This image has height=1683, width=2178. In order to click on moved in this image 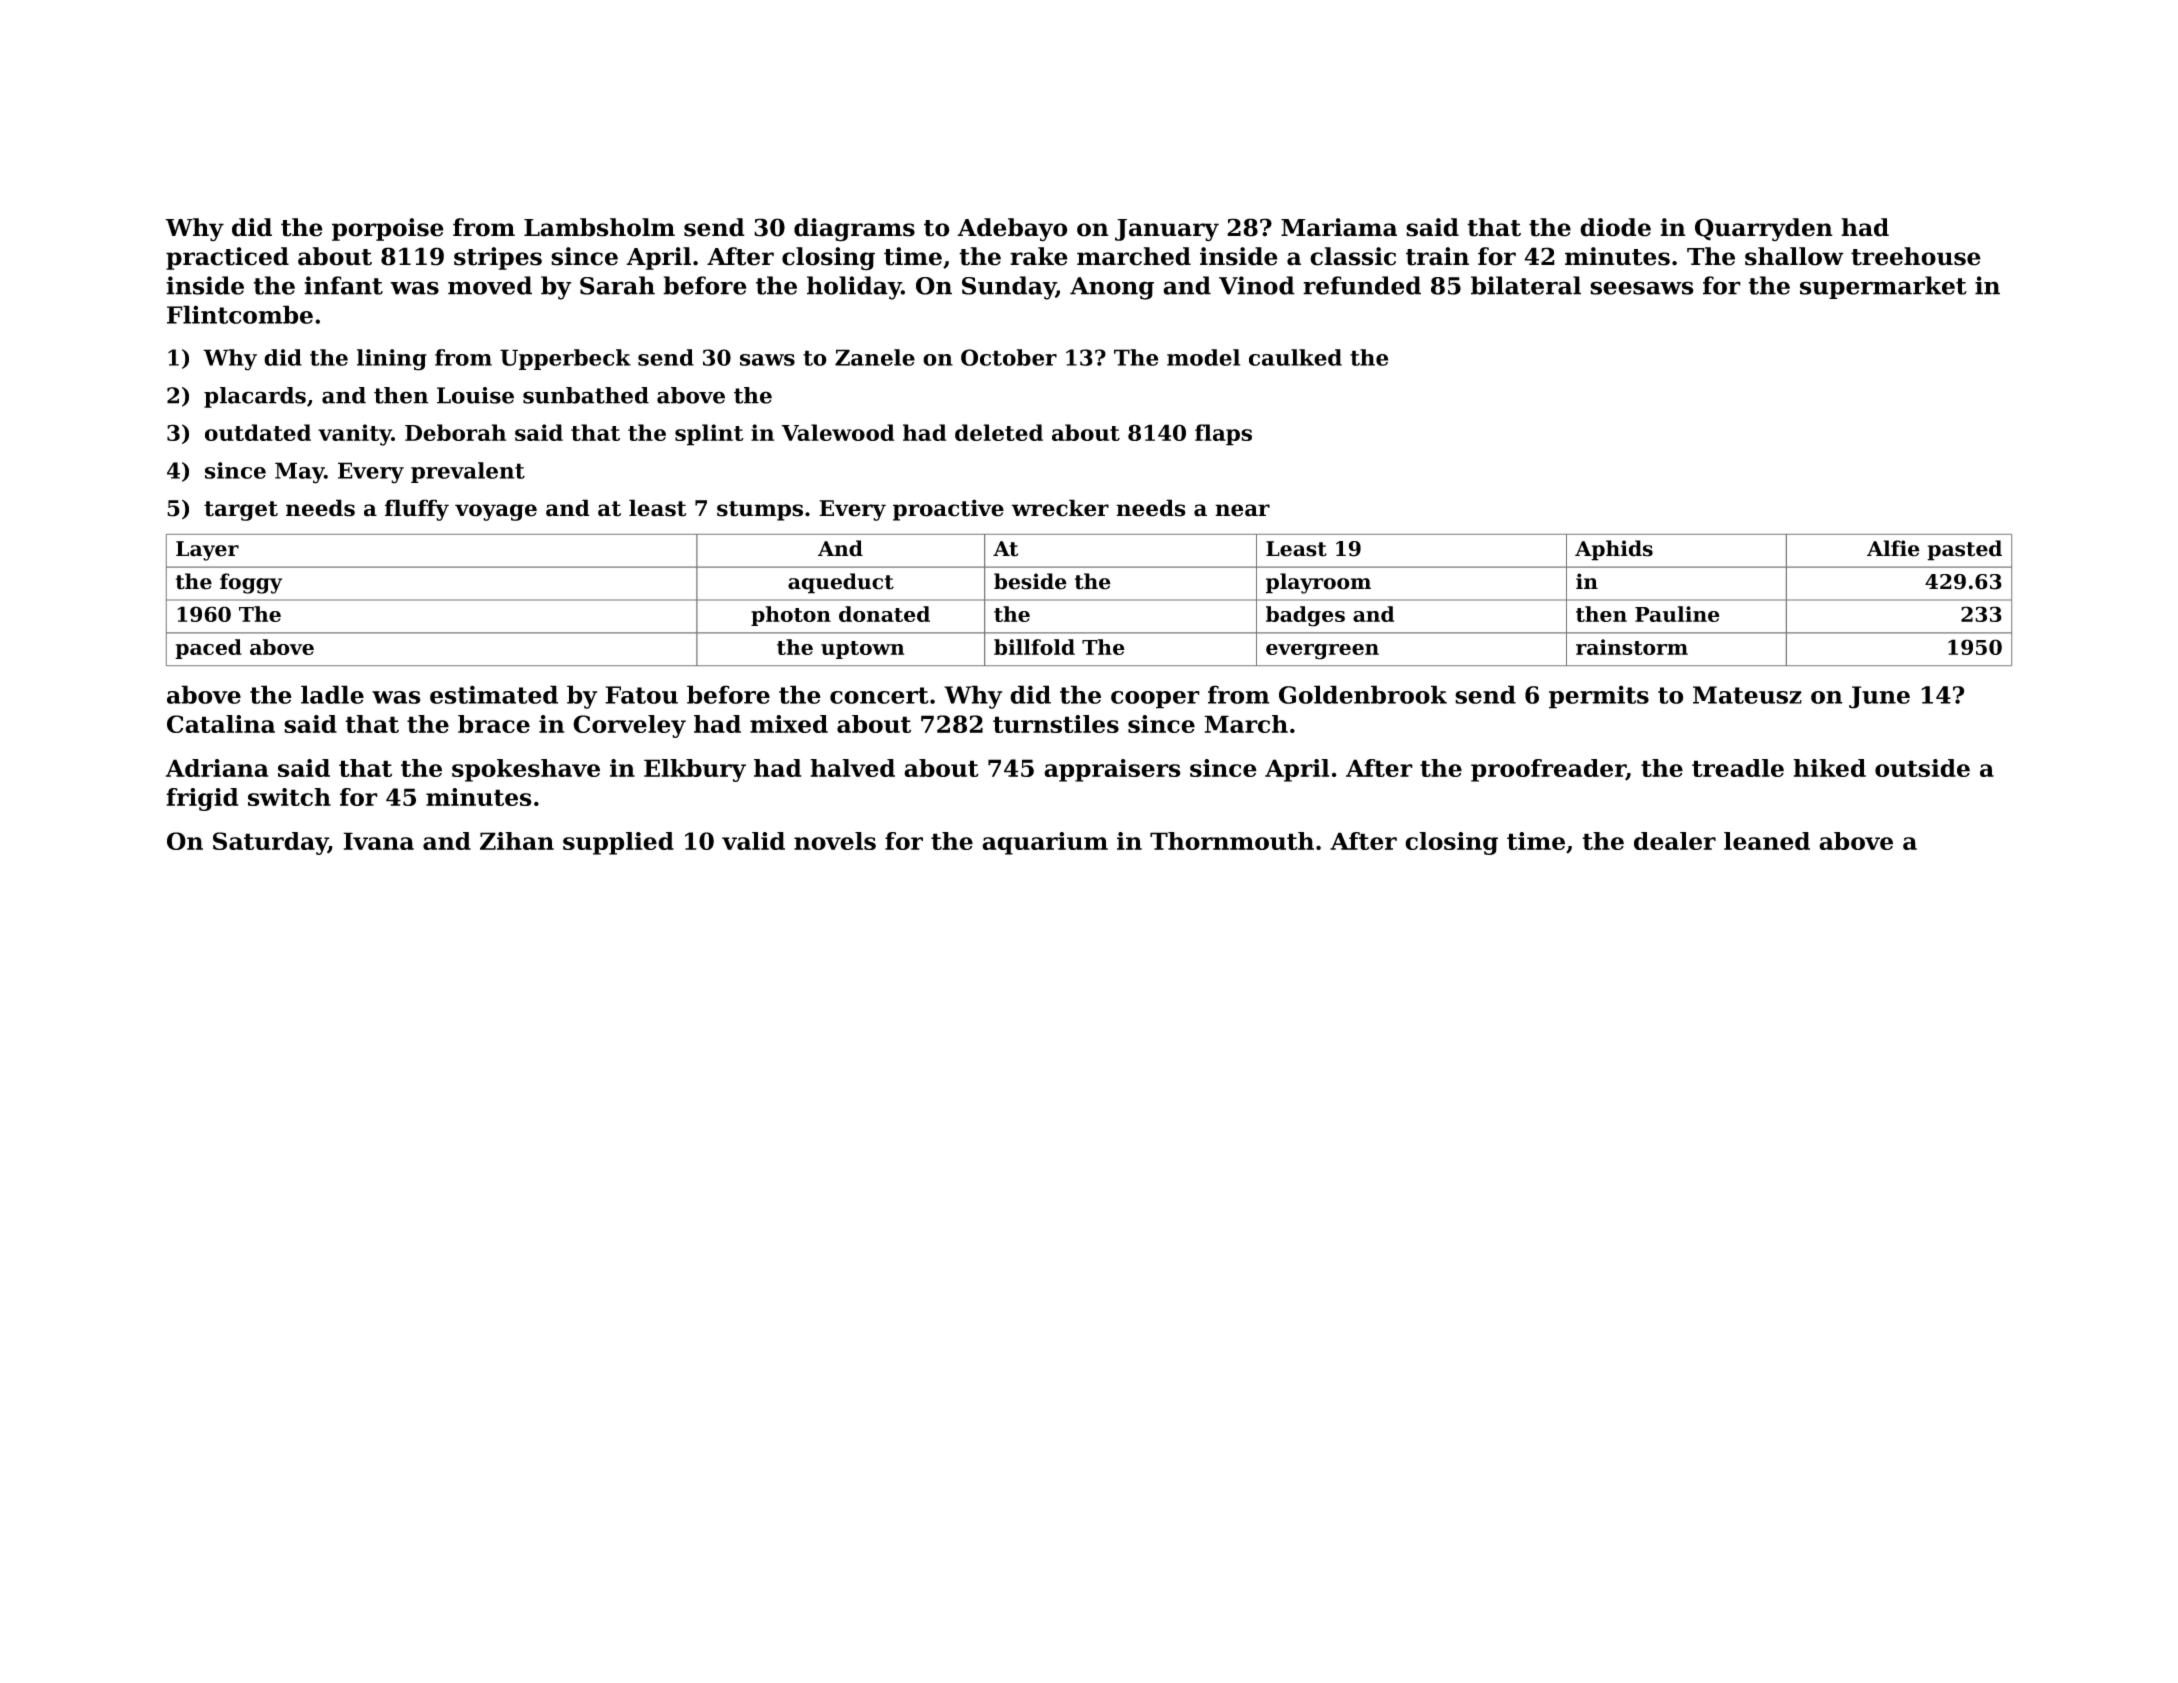, I will do `click(490, 285)`.
